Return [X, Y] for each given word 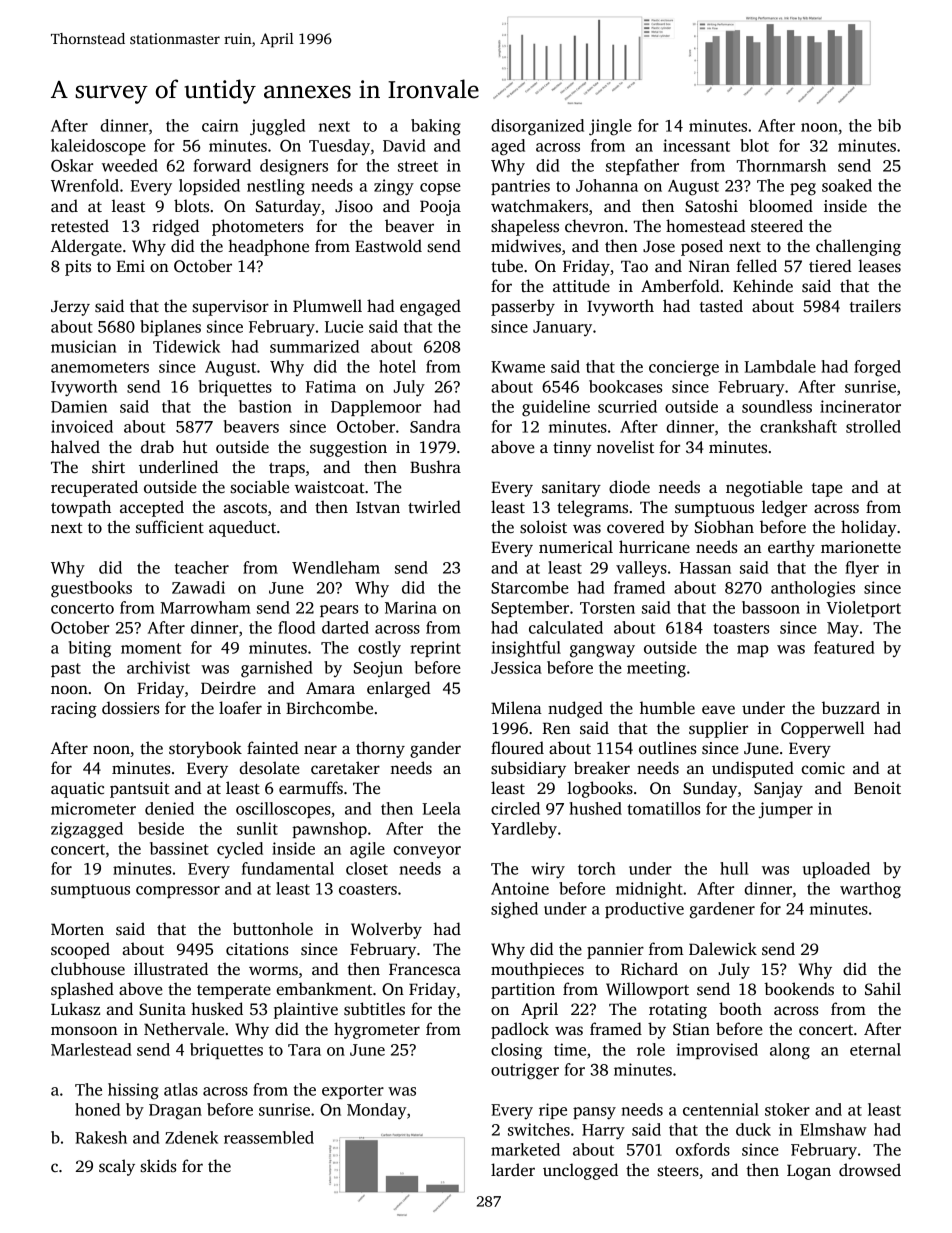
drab [157, 446]
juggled [277, 127]
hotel [397, 366]
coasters [368, 889]
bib [889, 125]
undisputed [753, 769]
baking [436, 127]
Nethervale [184, 1029]
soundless [777, 406]
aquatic [77, 790]
